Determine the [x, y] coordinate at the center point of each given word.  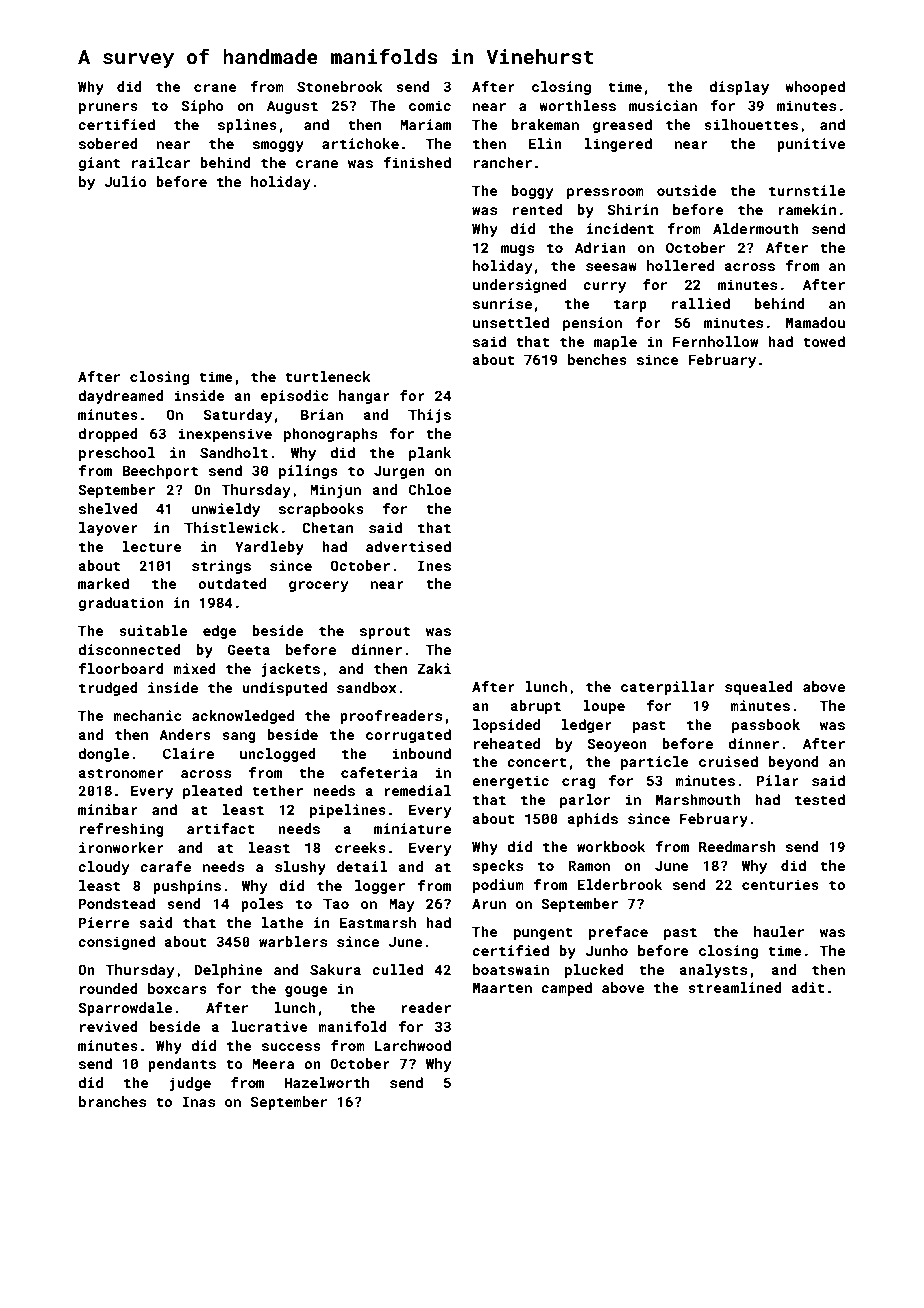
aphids [593, 820]
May [402, 905]
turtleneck [328, 376]
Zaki [434, 668]
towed [824, 341]
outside [687, 190]
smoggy [278, 146]
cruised [728, 761]
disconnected [129, 649]
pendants [182, 1065]
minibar [108, 809]
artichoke [360, 143]
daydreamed [121, 397]
